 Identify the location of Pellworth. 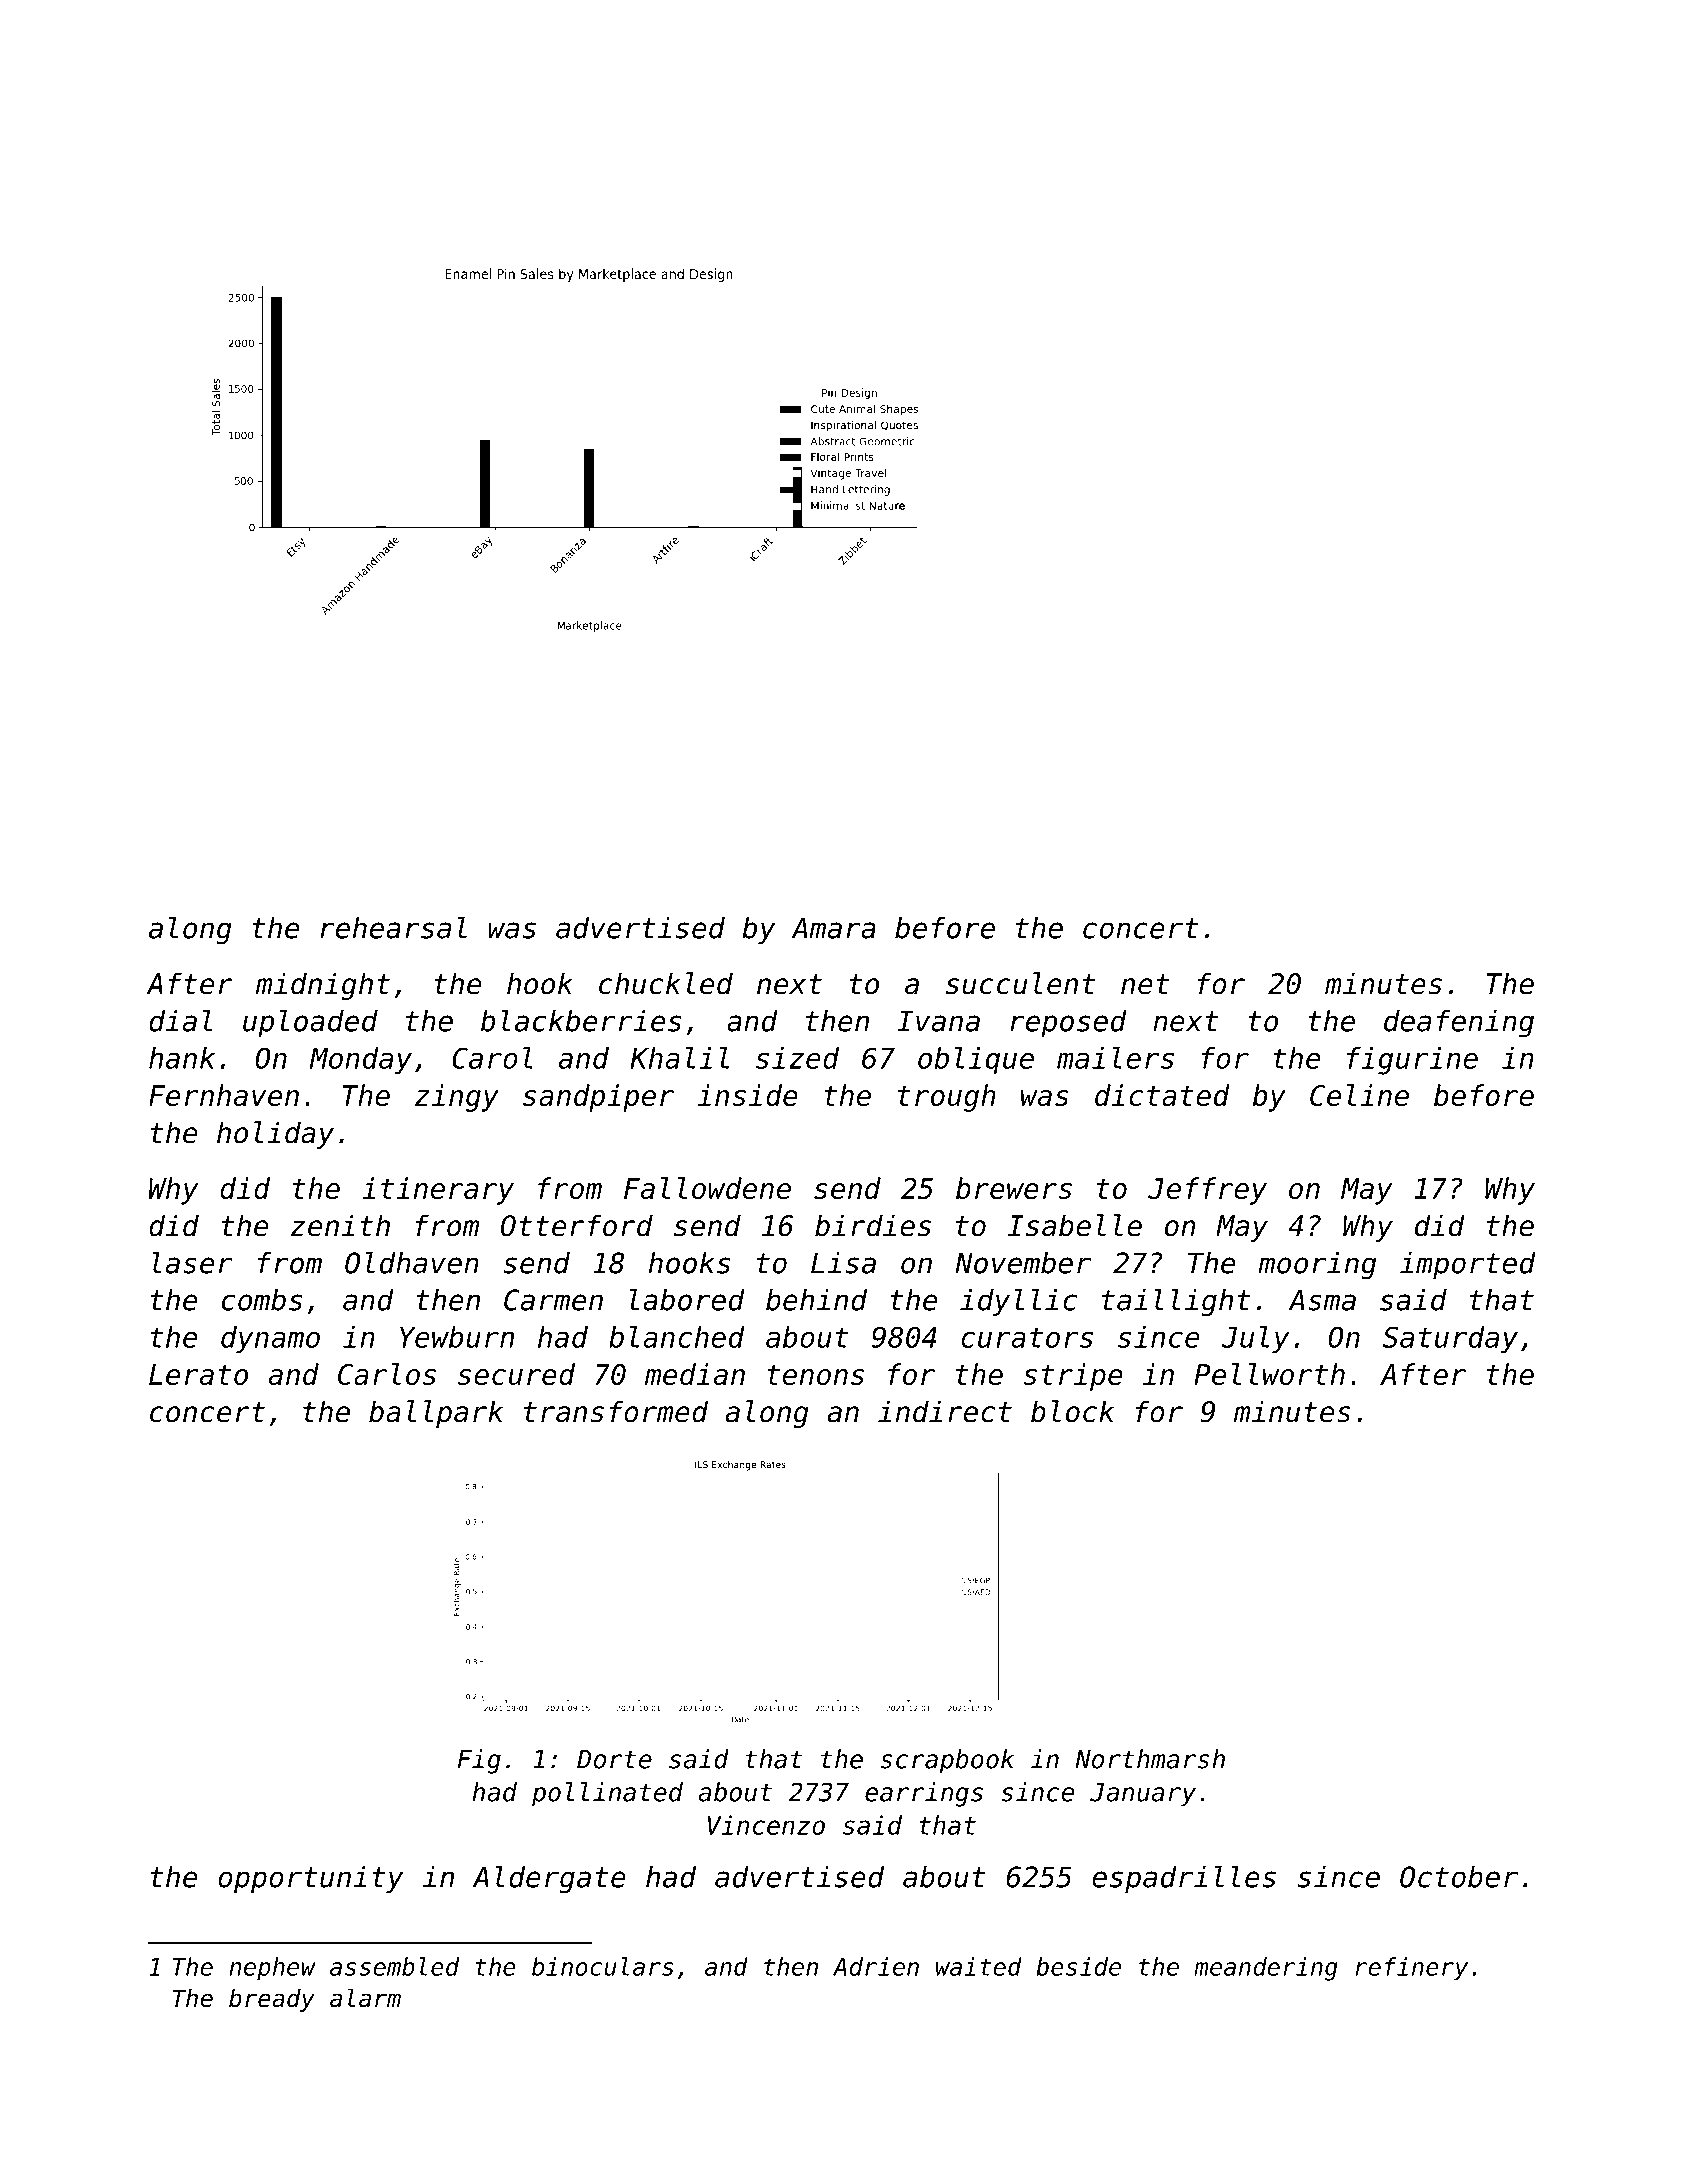
(1269, 1374).
